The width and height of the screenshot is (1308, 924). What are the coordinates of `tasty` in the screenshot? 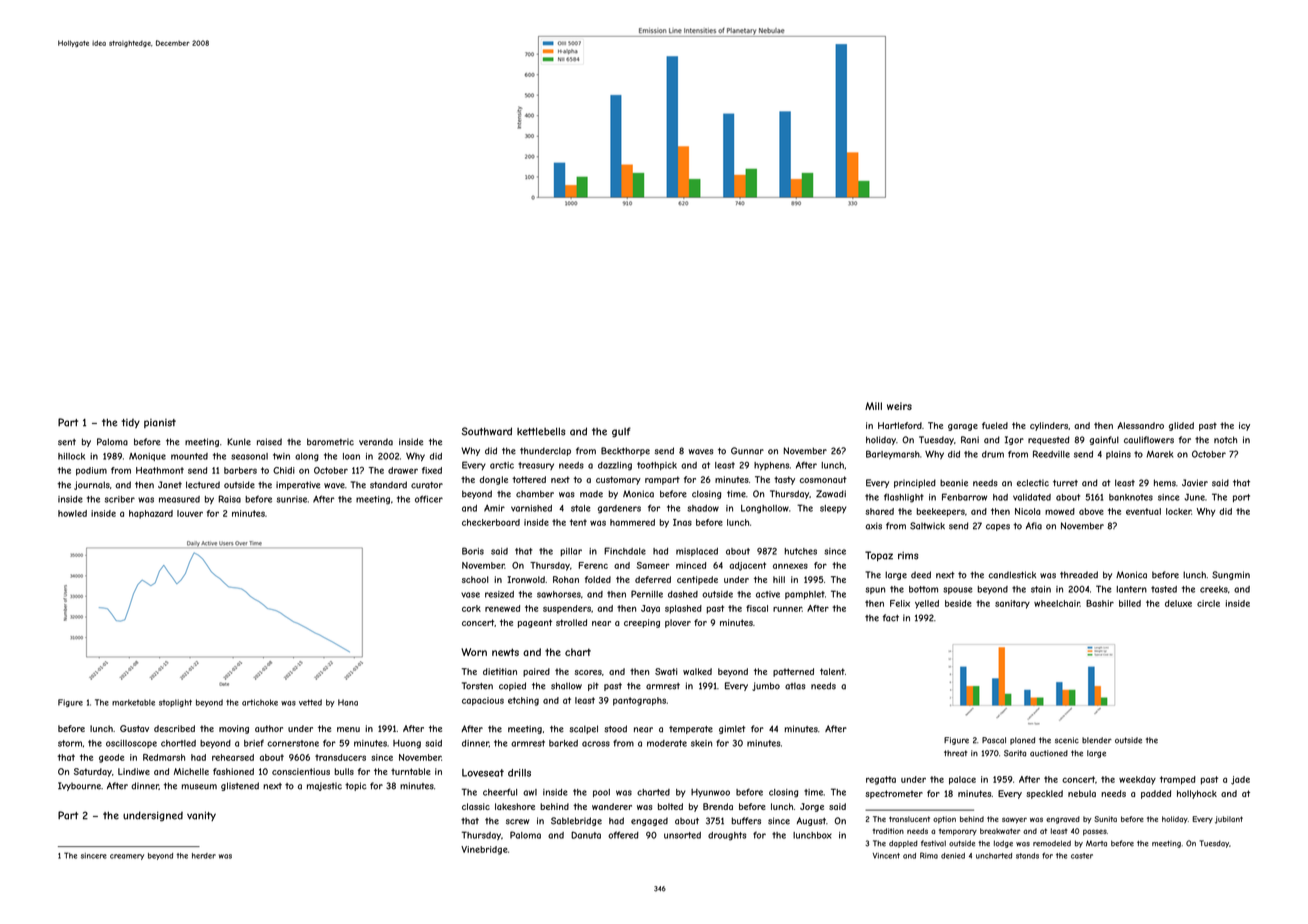 It's located at (784, 480).
